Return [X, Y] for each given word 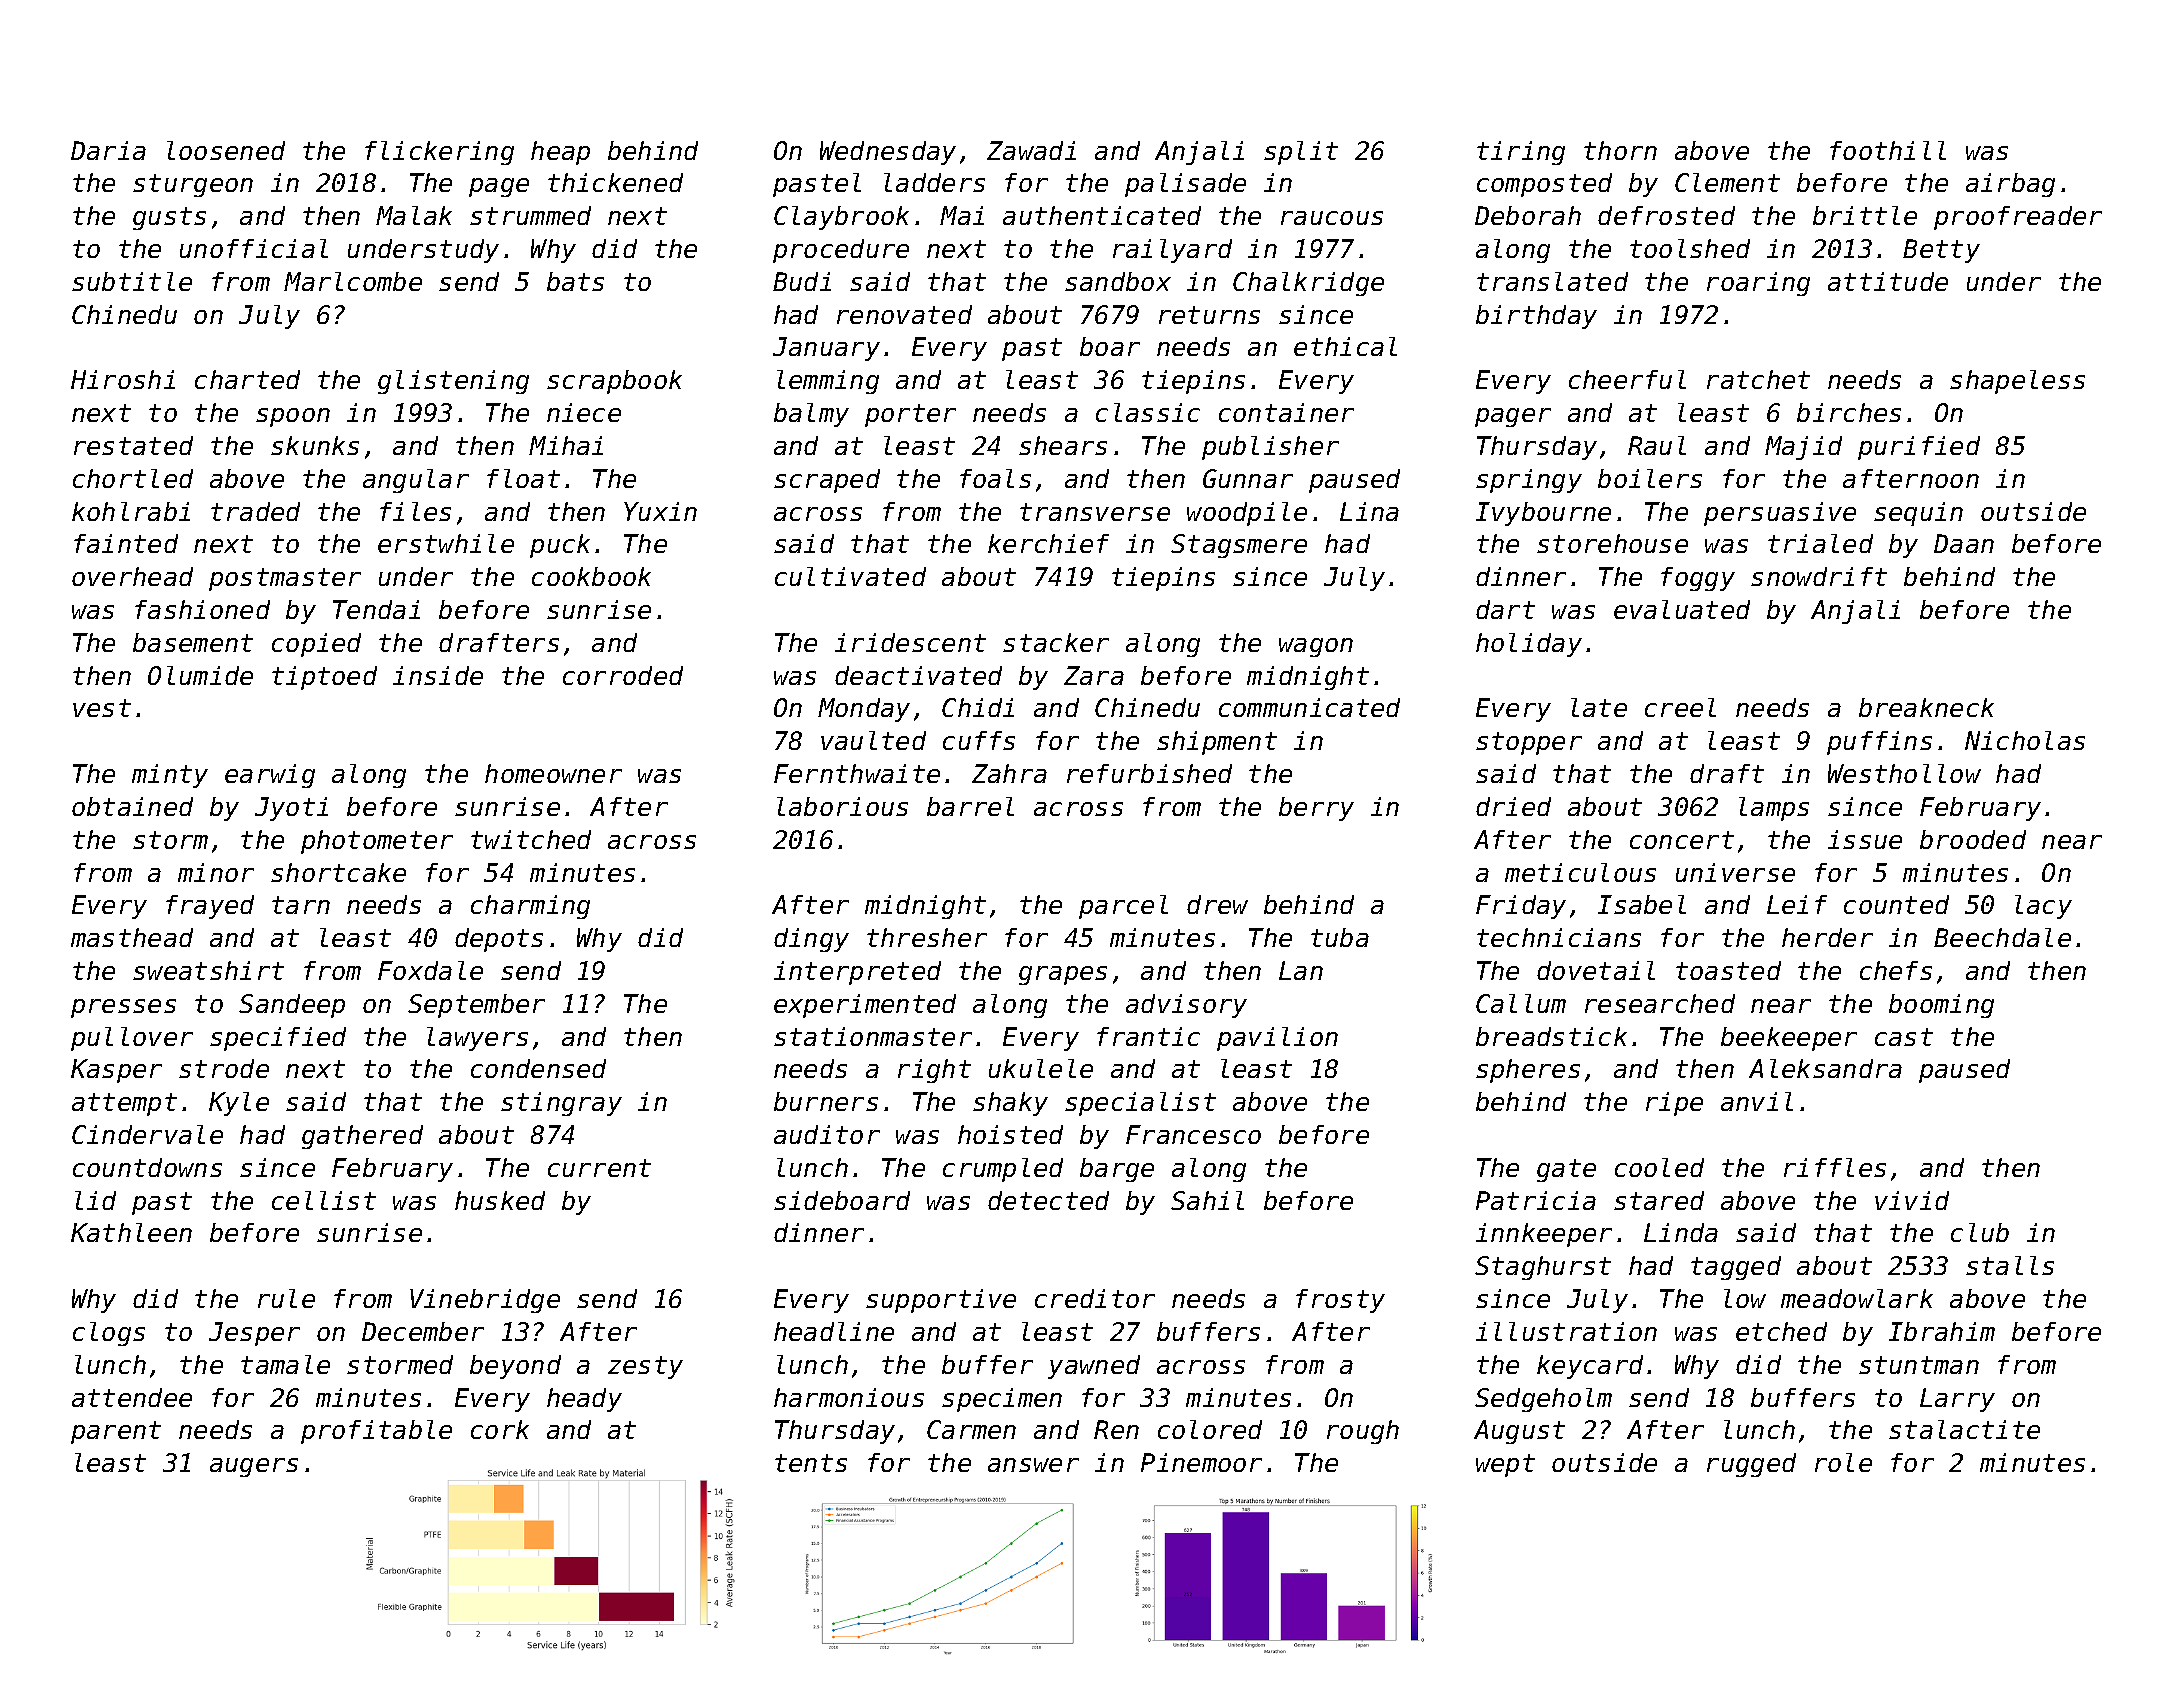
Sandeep [292, 1006]
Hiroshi [123, 379]
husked [500, 1200]
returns [1209, 315]
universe [1735, 872]
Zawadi [1031, 150]
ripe [1674, 1104]
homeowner [553, 773]
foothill [1888, 150]
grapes [1063, 975]
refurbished [1149, 773]
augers [254, 1467]
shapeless [2017, 382]
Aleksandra [1825, 1068]
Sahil [1207, 1200]
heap [560, 153]
